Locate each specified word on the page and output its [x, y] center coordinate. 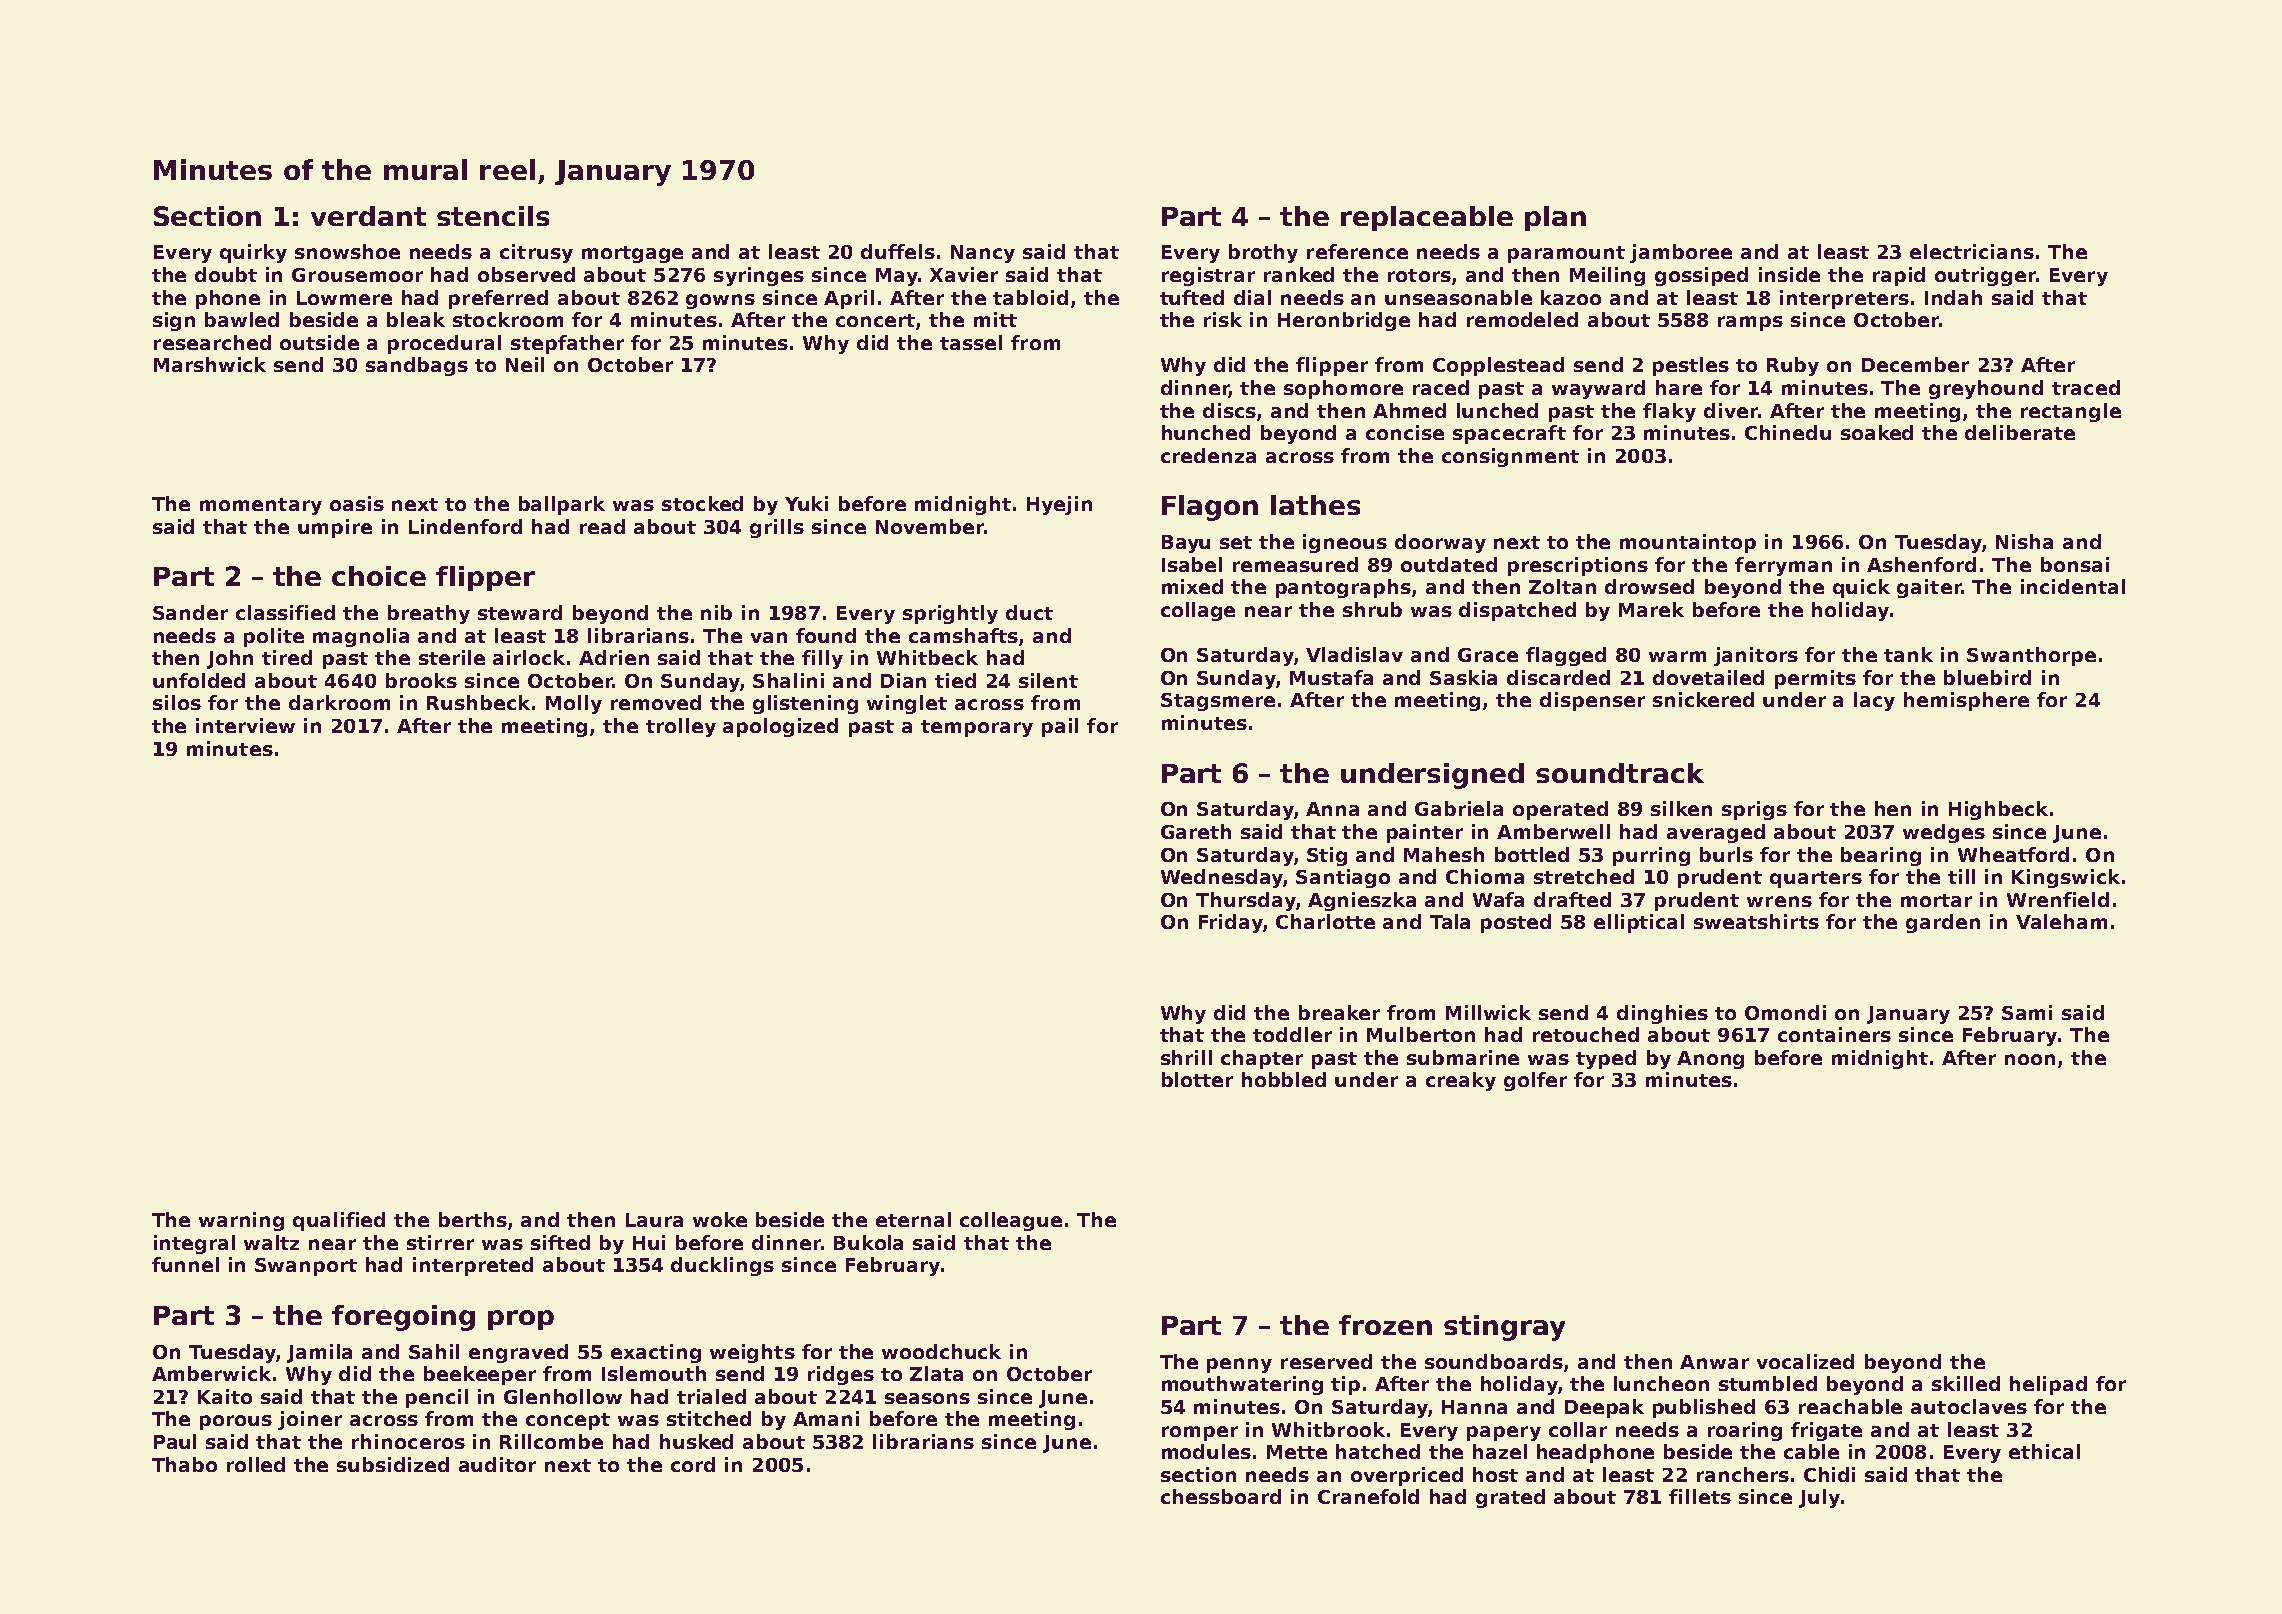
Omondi [1785, 1012]
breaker [1339, 1012]
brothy [1263, 253]
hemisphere [1966, 701]
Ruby [1793, 366]
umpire [335, 528]
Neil [525, 364]
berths [473, 1219]
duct [1029, 612]
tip [1345, 1385]
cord [693, 1464]
